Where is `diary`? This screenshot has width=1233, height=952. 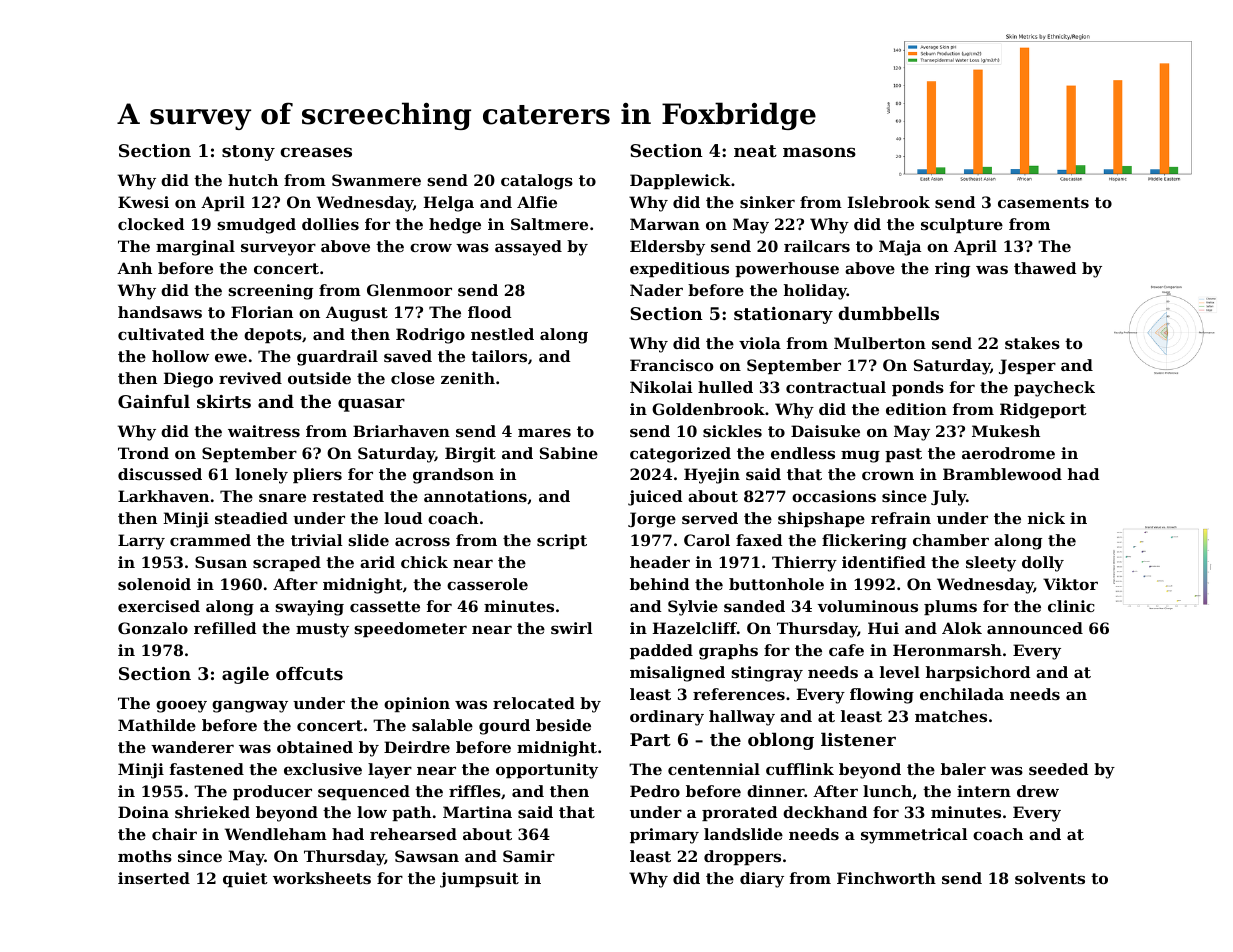
diary is located at coordinates (762, 880).
